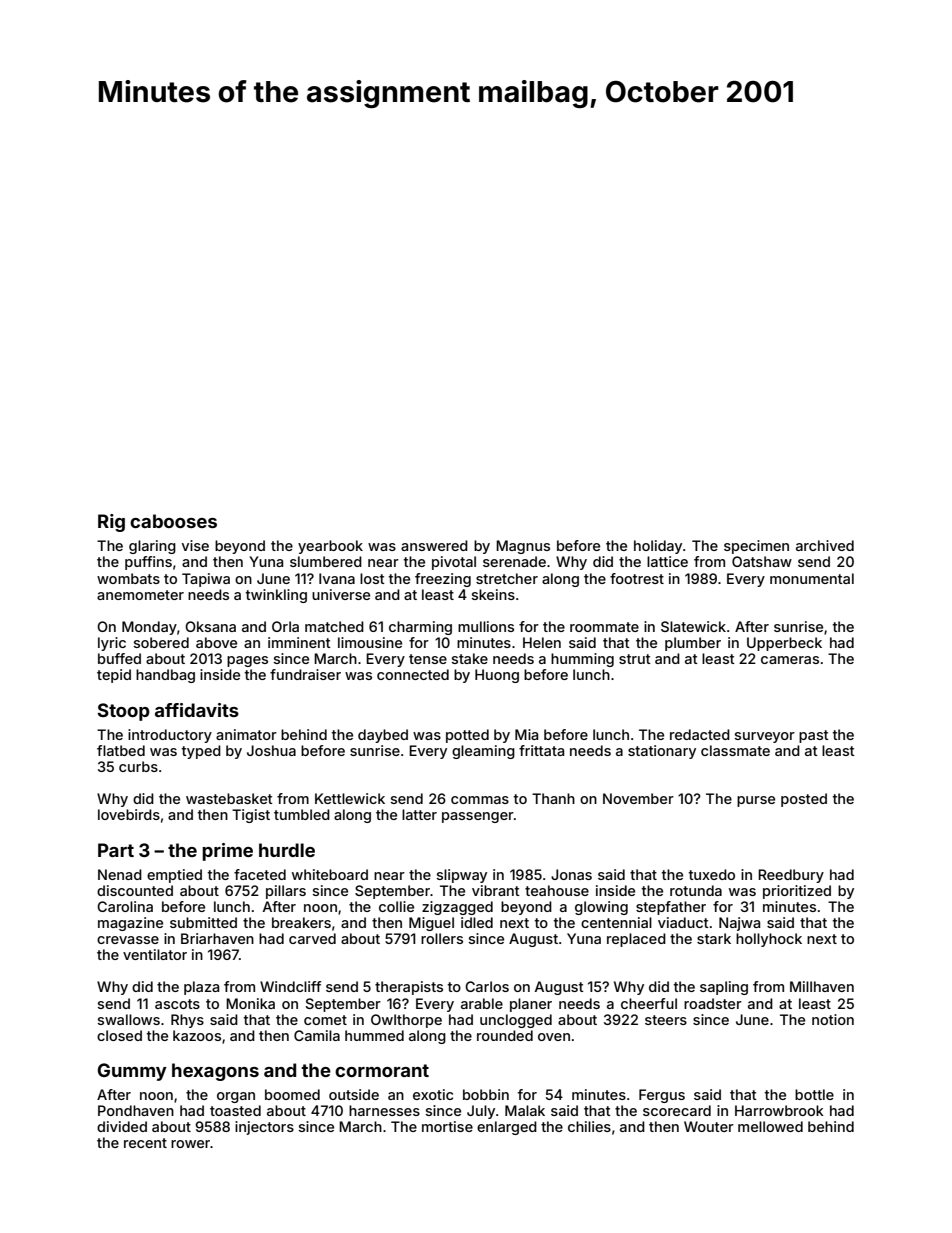 The height and width of the screenshot is (1233, 952). Describe the element at coordinates (111, 523) in the screenshot. I see `Rig` at that location.
